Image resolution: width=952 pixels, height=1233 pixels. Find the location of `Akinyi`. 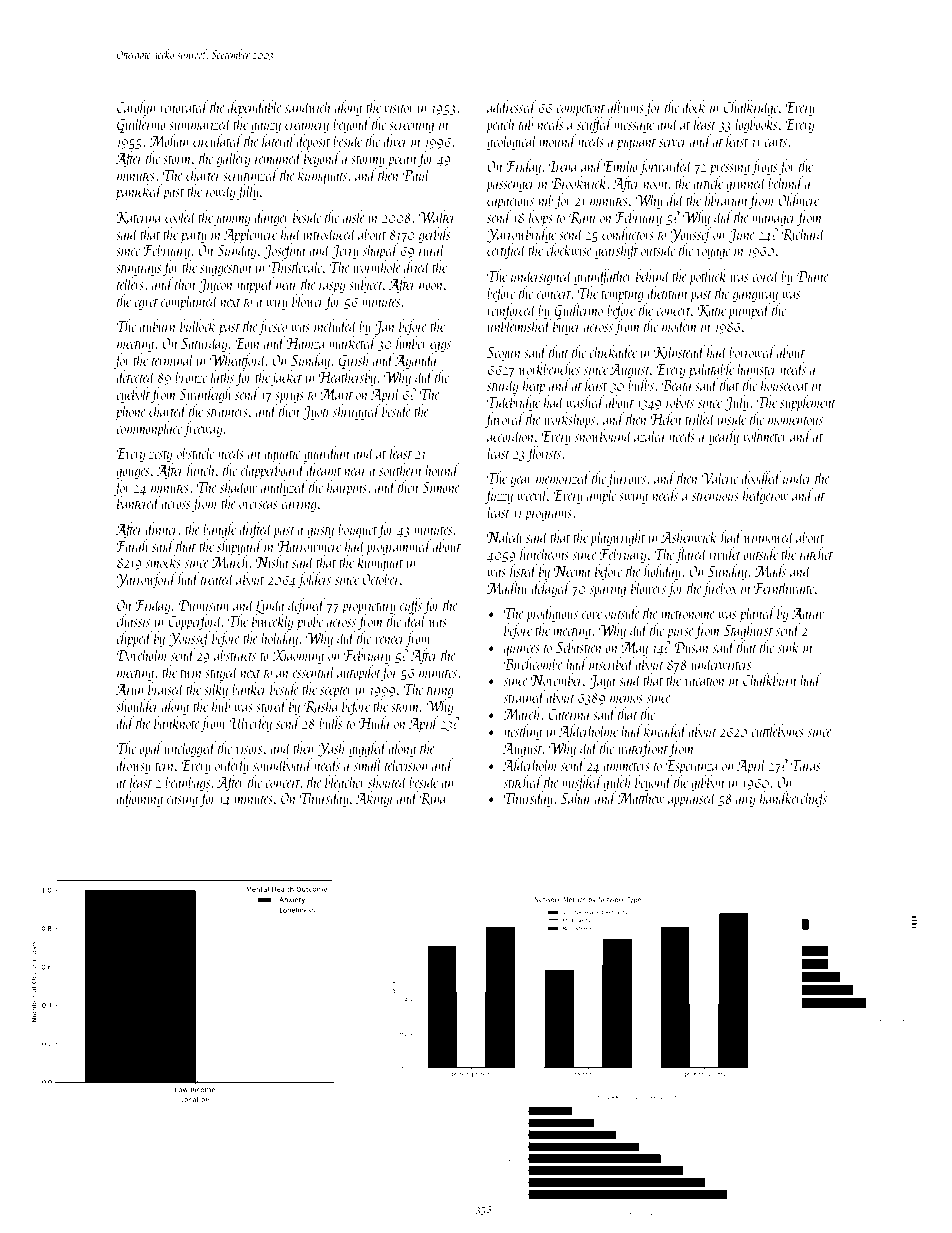

Akinyi is located at coordinates (374, 799).
